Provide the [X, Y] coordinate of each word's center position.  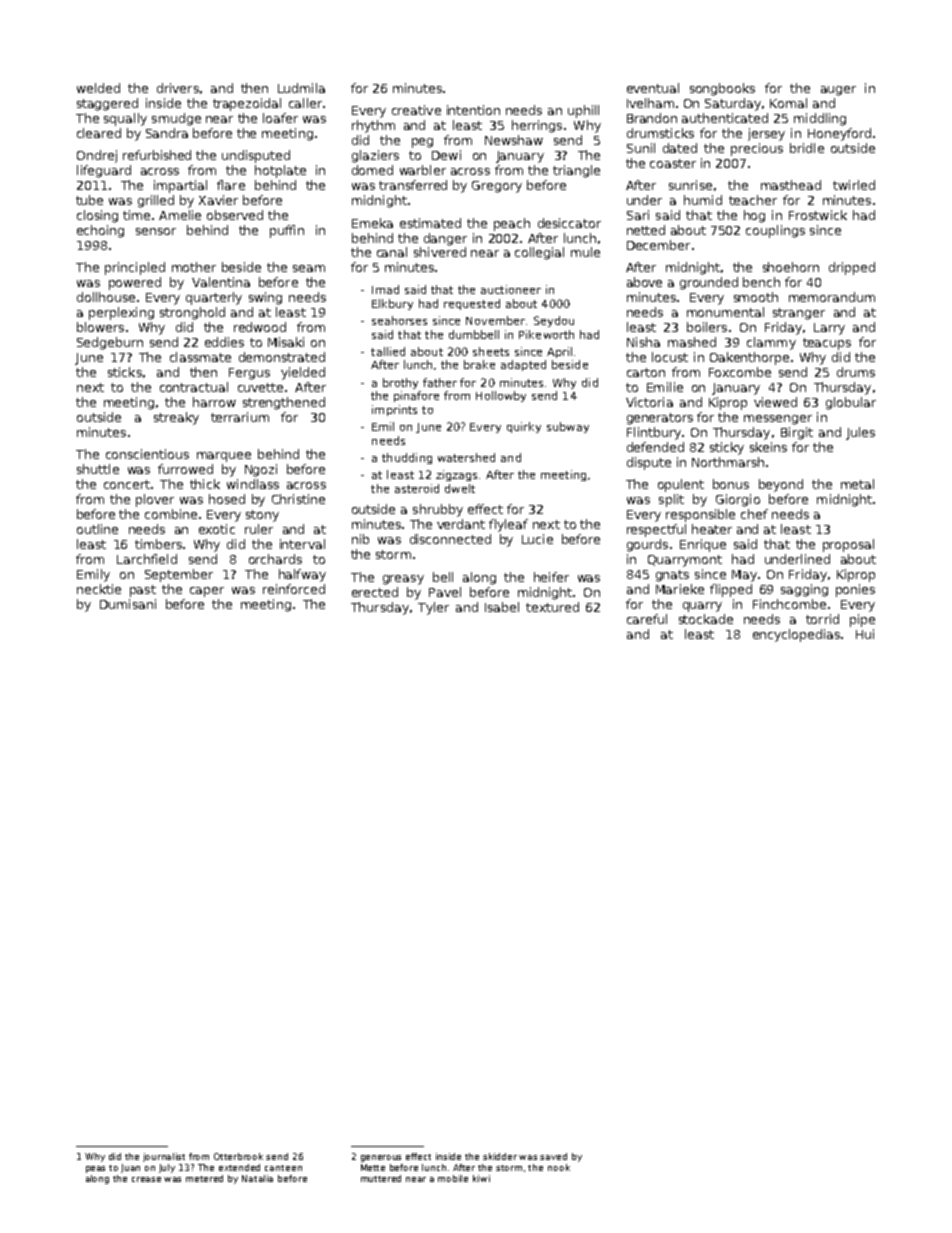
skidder [500, 1156]
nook [559, 1167]
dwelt [460, 488]
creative [416, 110]
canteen [283, 1168]
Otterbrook [238, 1156]
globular [851, 403]
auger [838, 91]
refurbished [157, 155]
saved [553, 1156]
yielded [303, 373]
